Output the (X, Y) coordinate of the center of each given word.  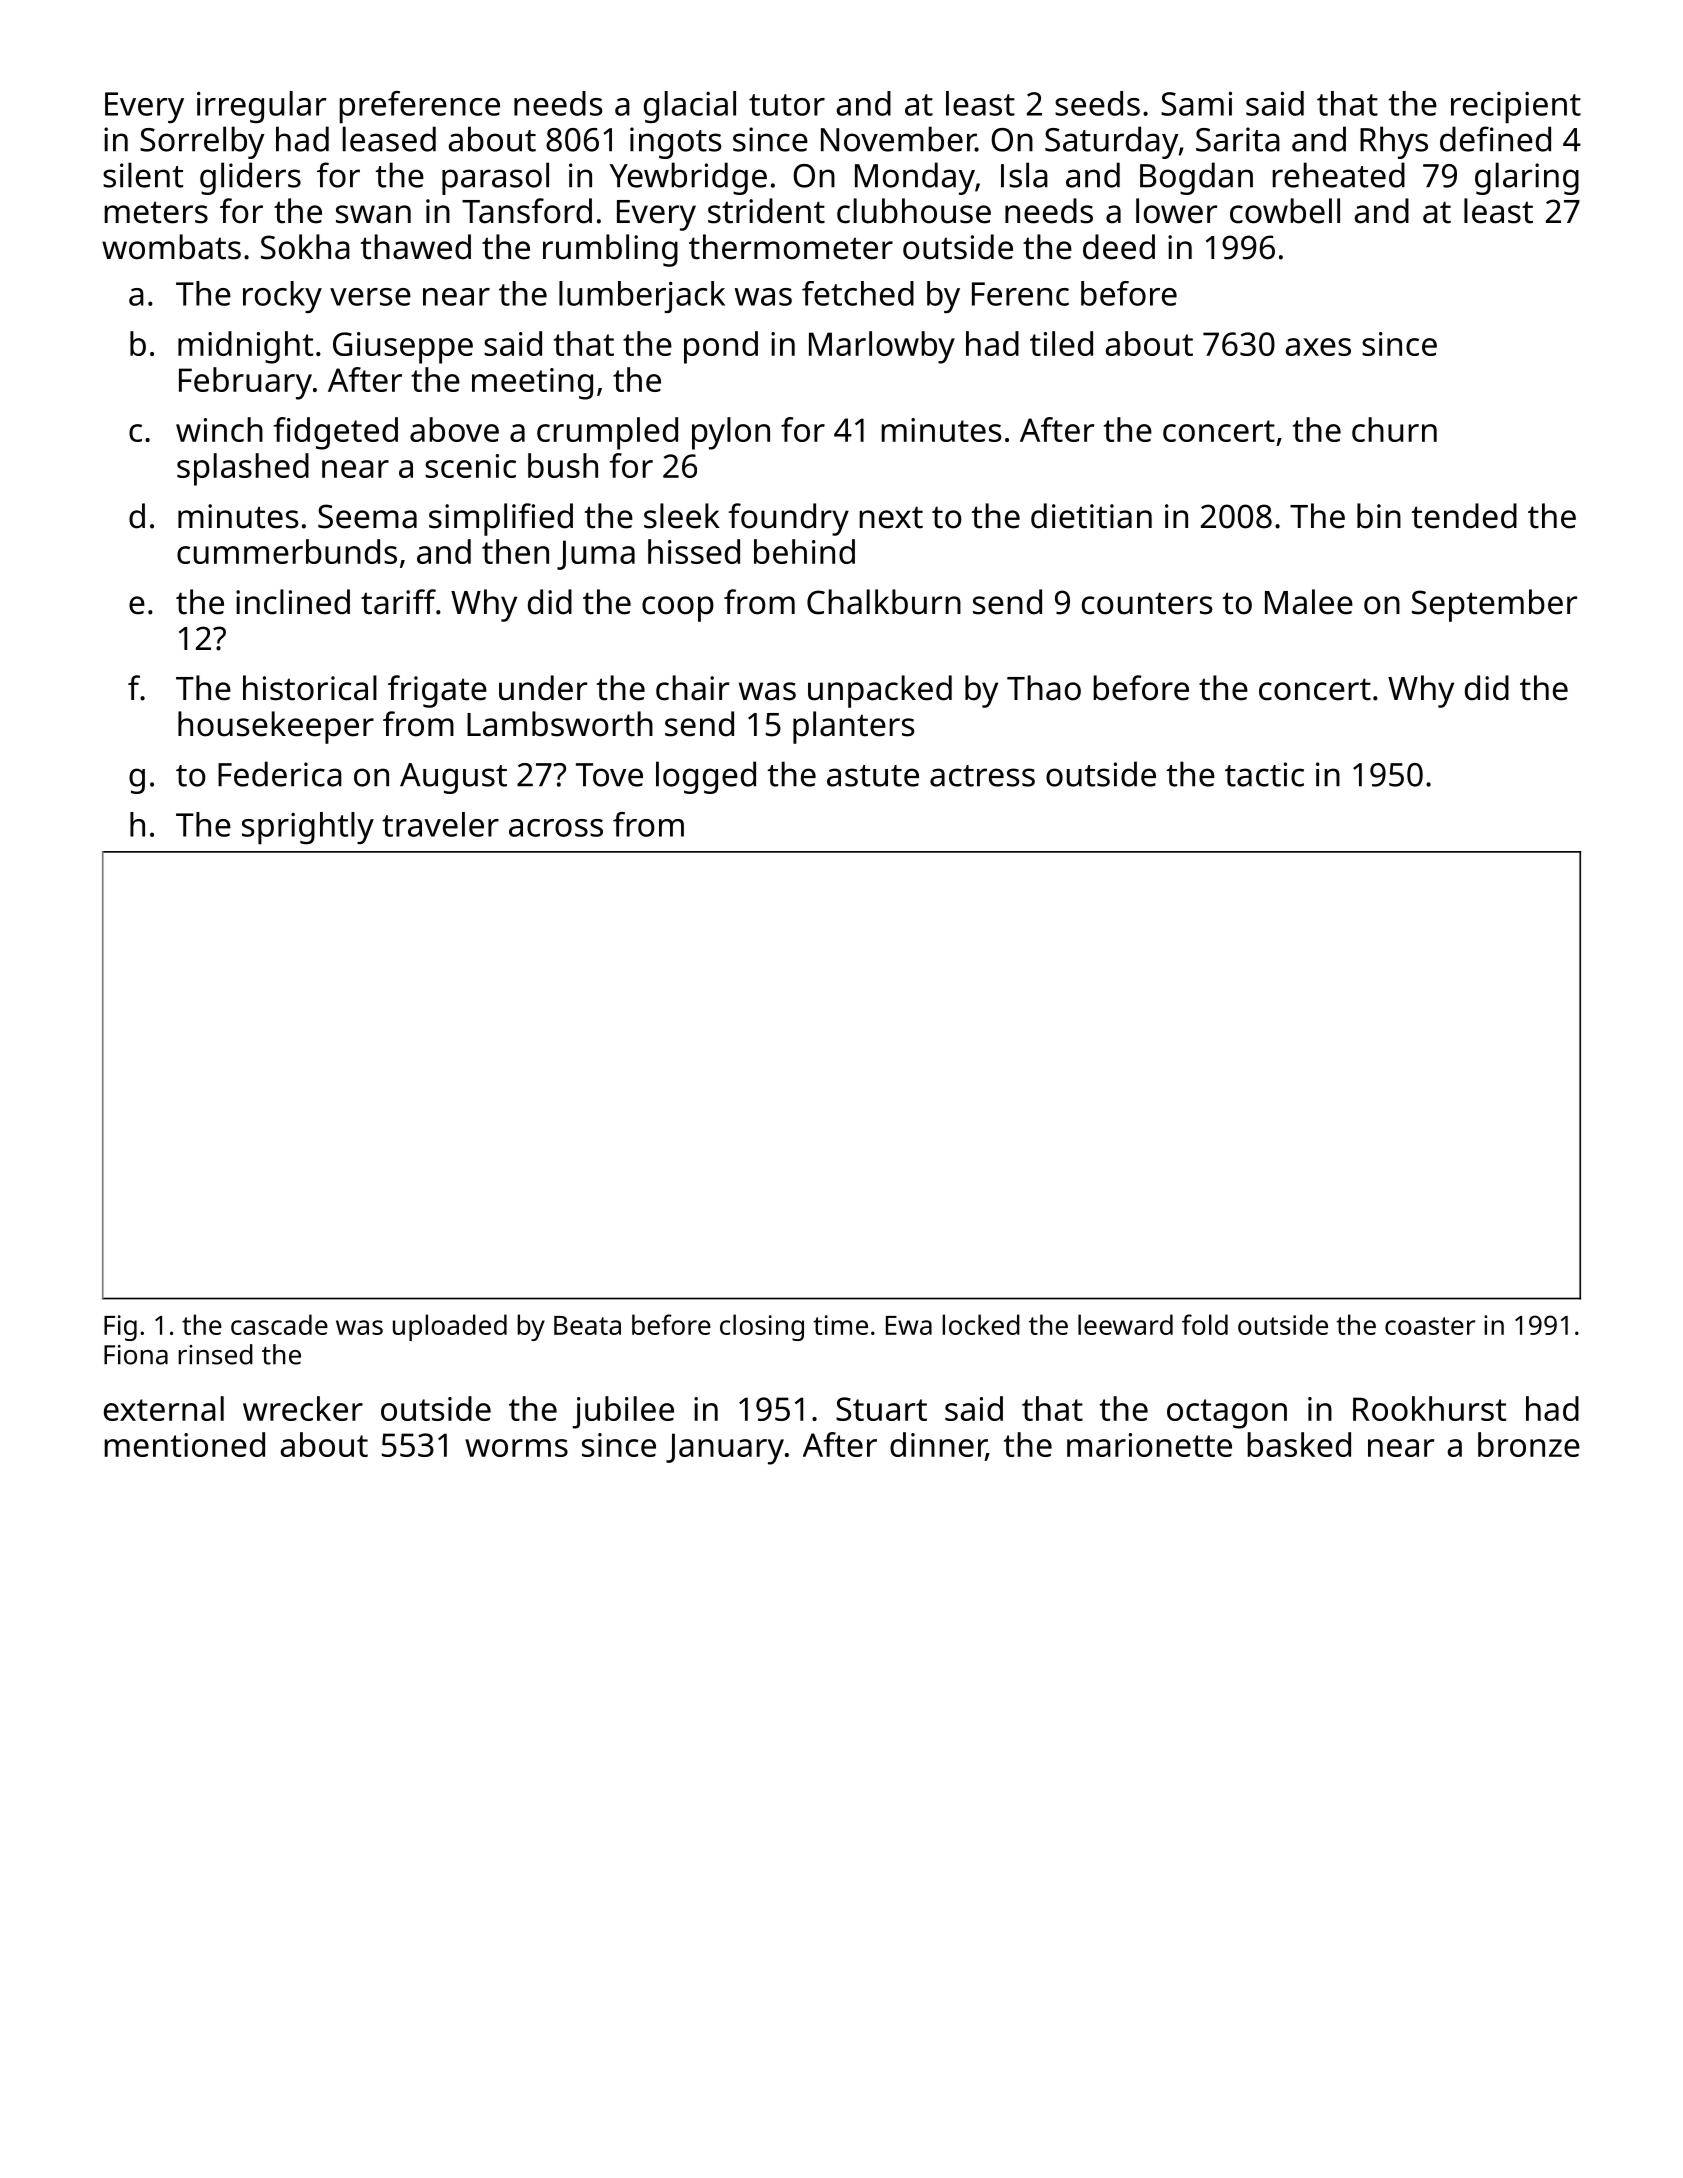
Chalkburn (884, 602)
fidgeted (336, 433)
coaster (1430, 1326)
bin (1379, 516)
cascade (279, 1324)
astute (873, 776)
